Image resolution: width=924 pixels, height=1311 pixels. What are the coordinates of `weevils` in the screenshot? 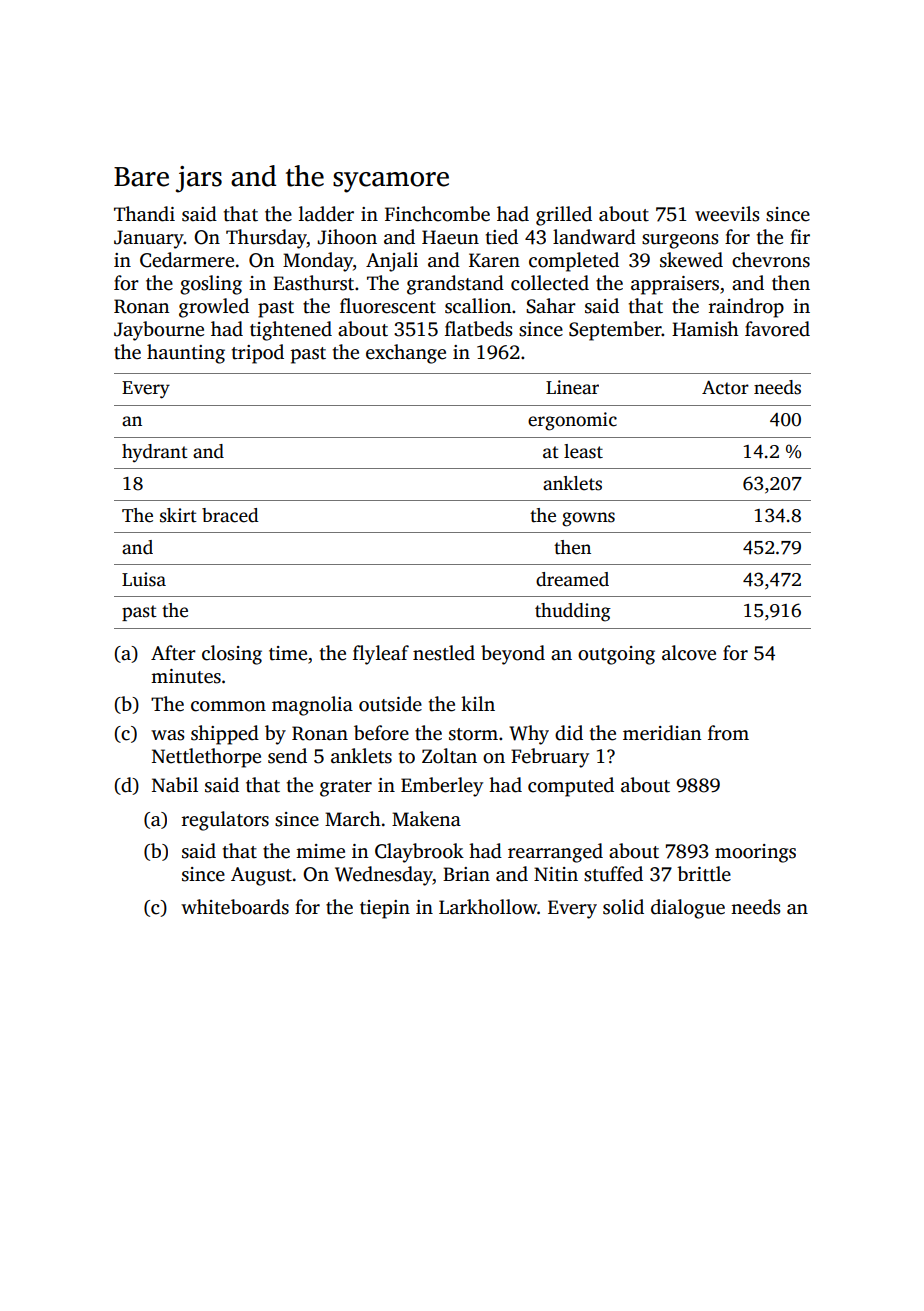 It's located at (727, 214).
